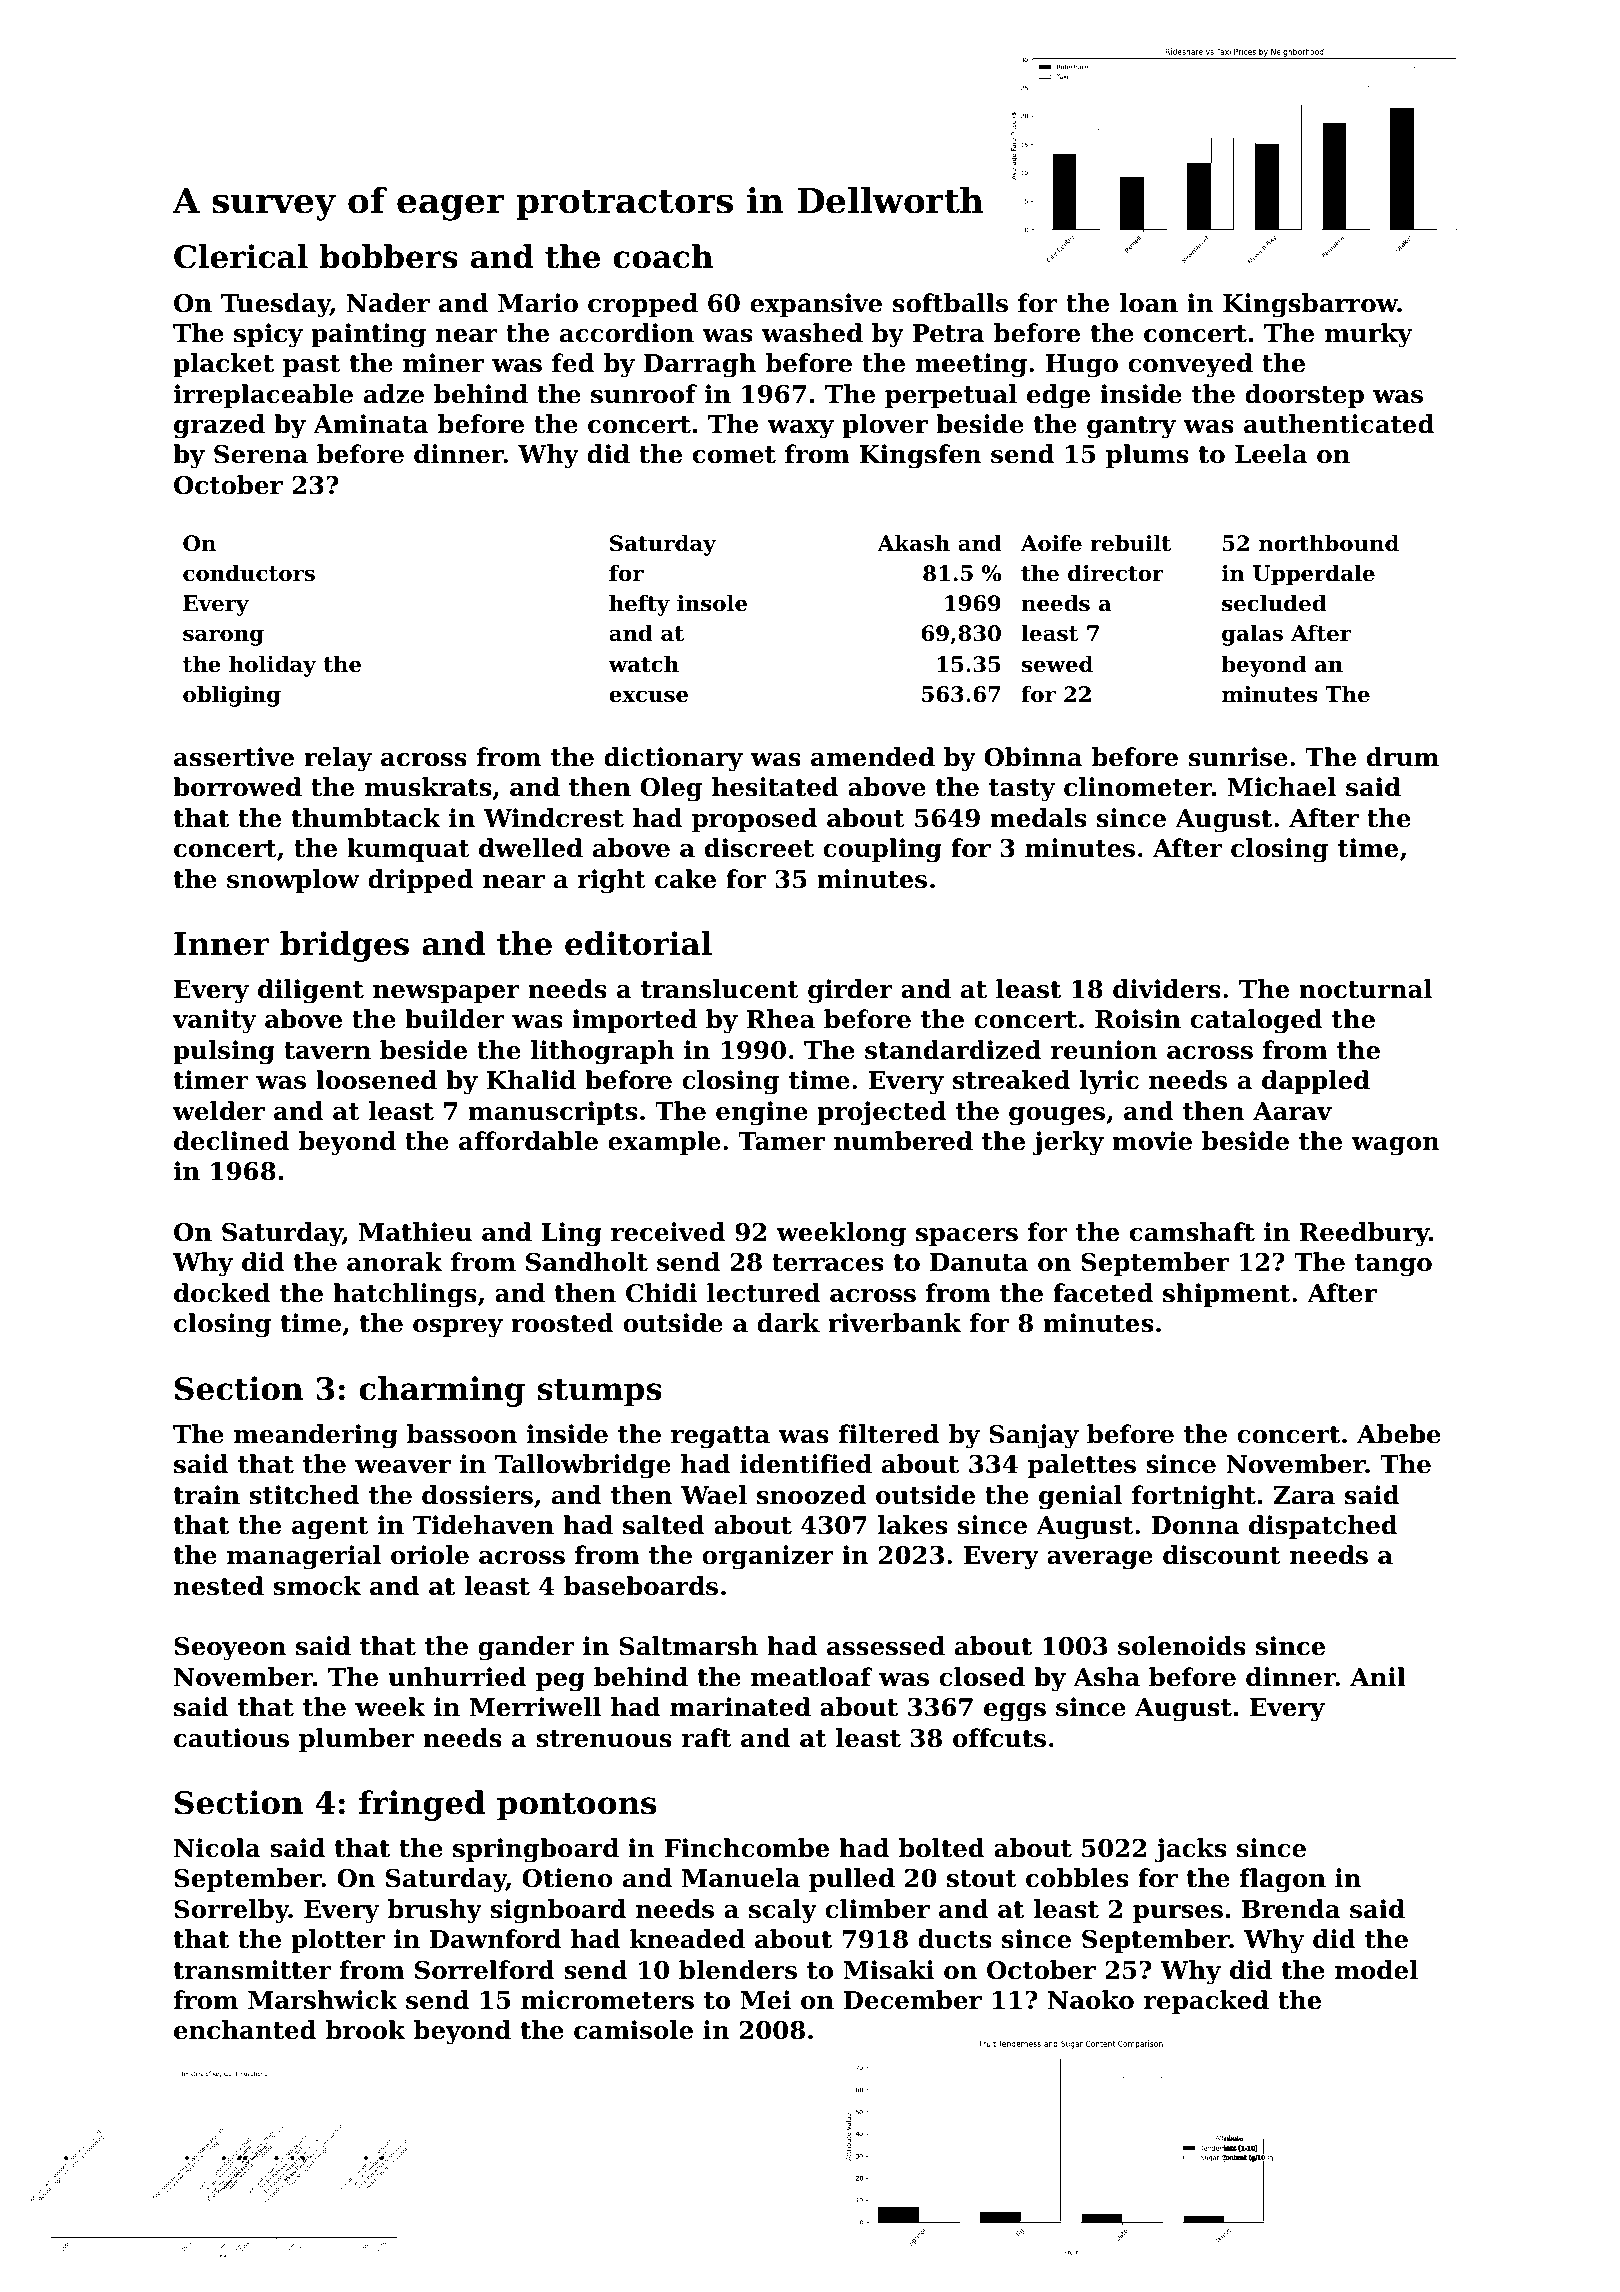 The image size is (1620, 2292). I want to click on shipment, so click(1227, 1295).
